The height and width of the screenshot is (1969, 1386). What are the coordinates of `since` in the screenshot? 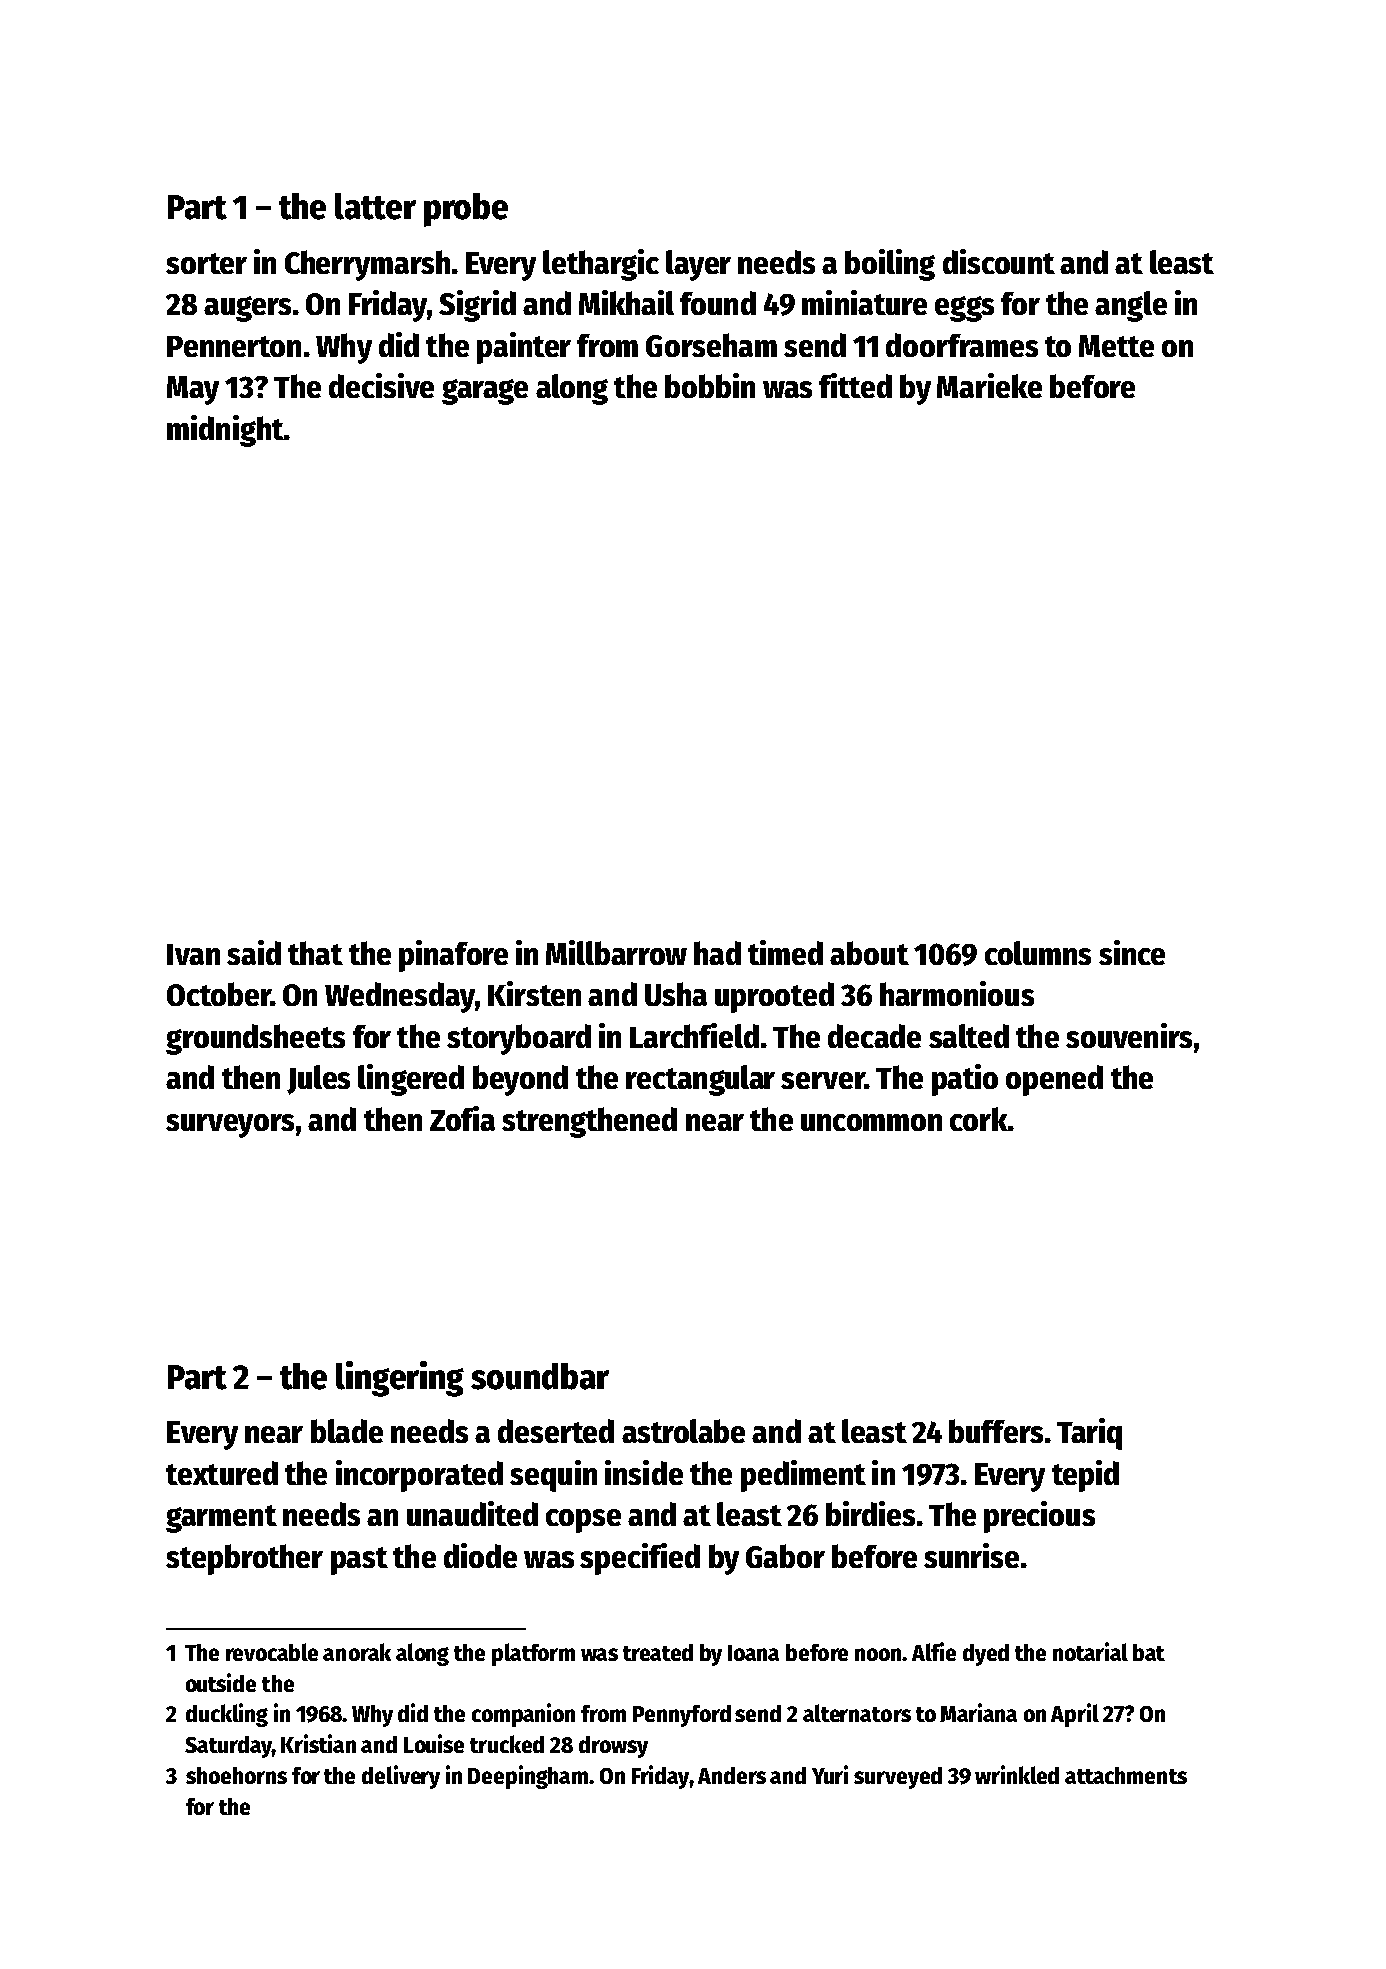 It's located at (1132, 952).
